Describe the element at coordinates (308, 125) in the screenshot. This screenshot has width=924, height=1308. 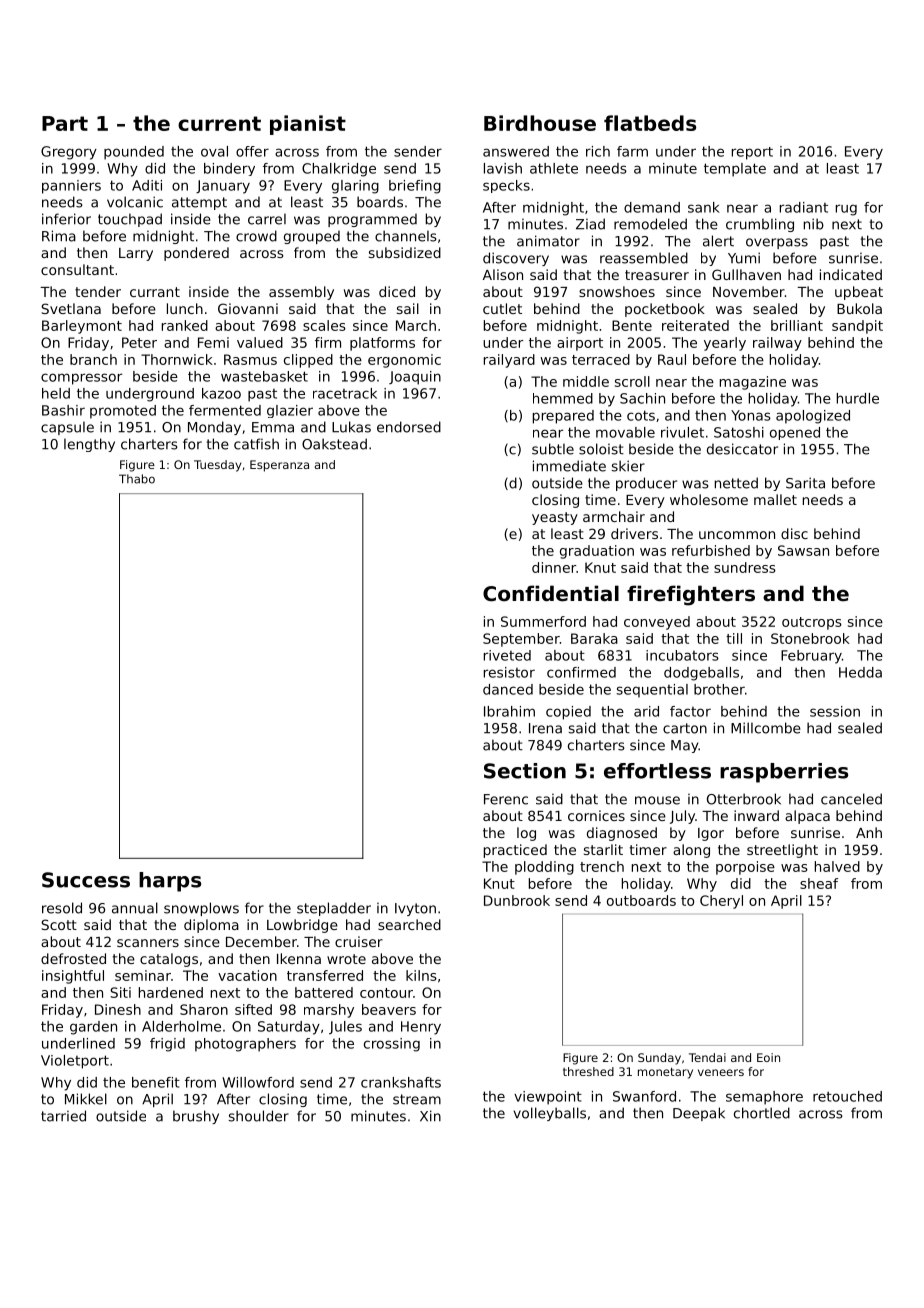
I see `pianist` at that location.
